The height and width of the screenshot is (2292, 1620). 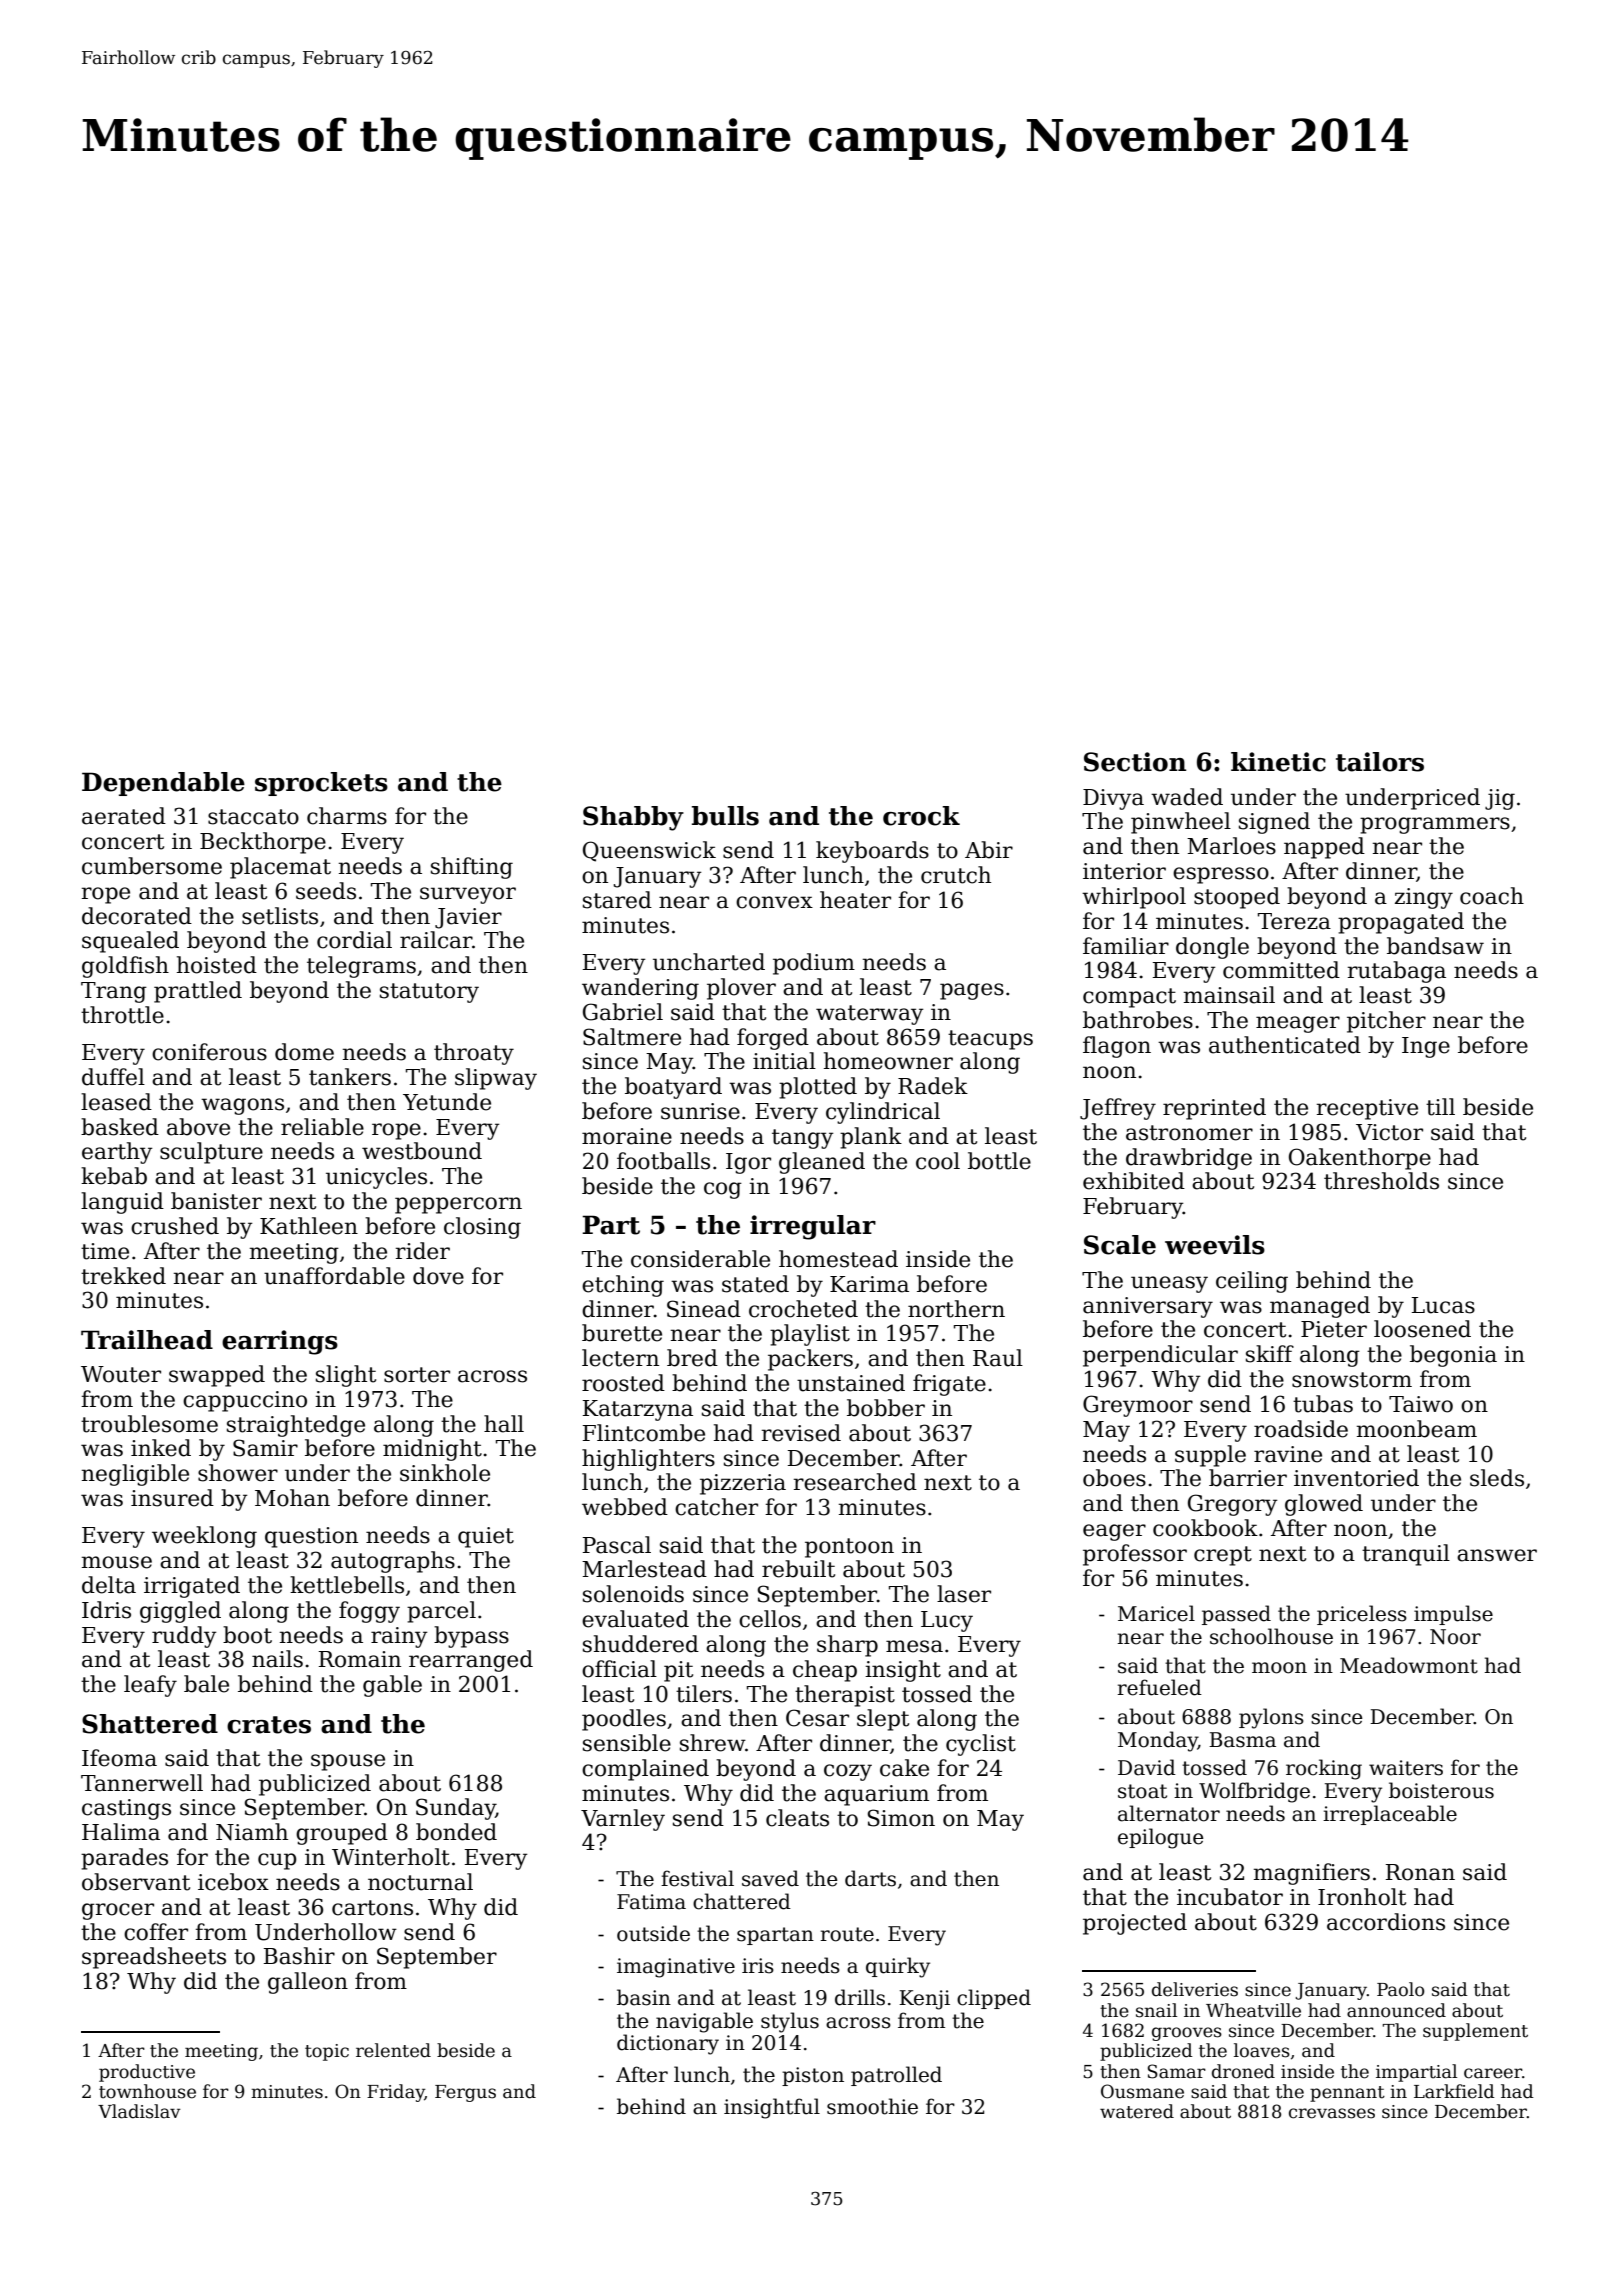 I want to click on smoothie, so click(x=872, y=2106).
